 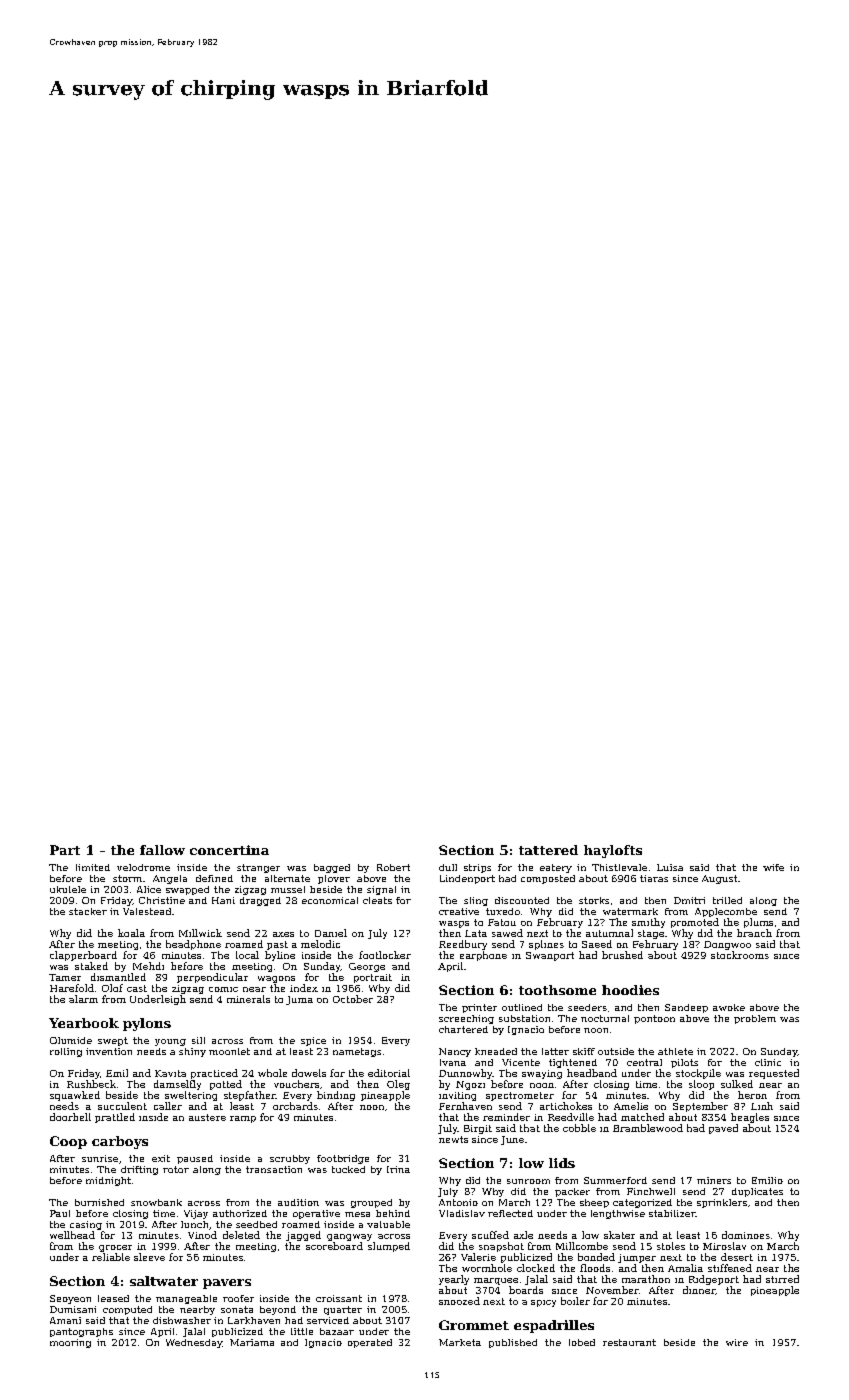 I want to click on stacker, so click(x=88, y=911).
